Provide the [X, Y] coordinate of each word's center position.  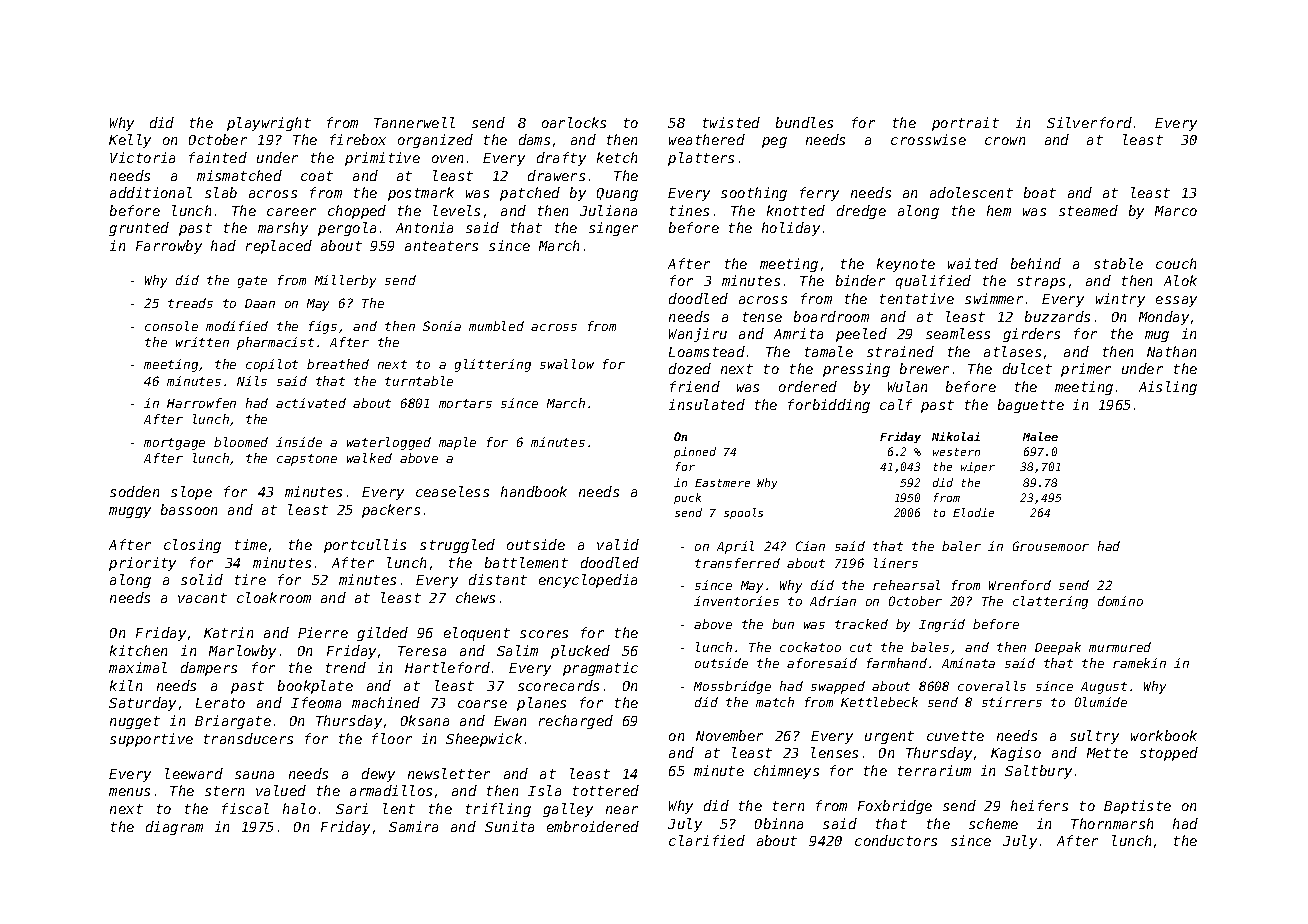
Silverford [1089, 122]
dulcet [1027, 368]
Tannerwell [414, 122]
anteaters [441, 246]
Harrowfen [201, 403]
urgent [889, 737]
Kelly [130, 141]
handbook [534, 491]
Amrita [798, 333]
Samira [413, 826]
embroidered [593, 826]
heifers [1039, 805]
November [729, 735]
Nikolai [956, 436]
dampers [209, 669]
